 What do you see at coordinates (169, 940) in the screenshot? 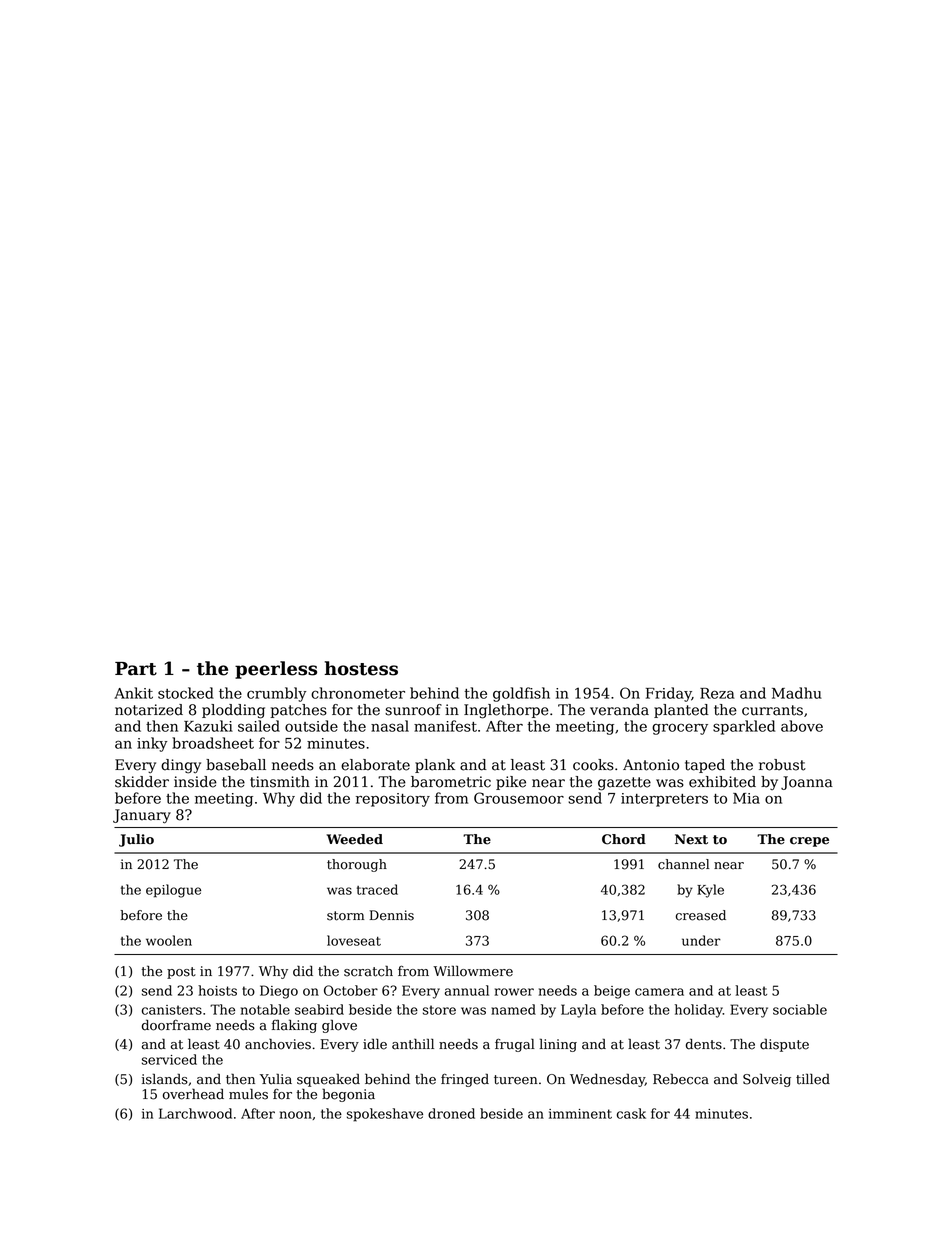
I see `woolen` at bounding box center [169, 940].
